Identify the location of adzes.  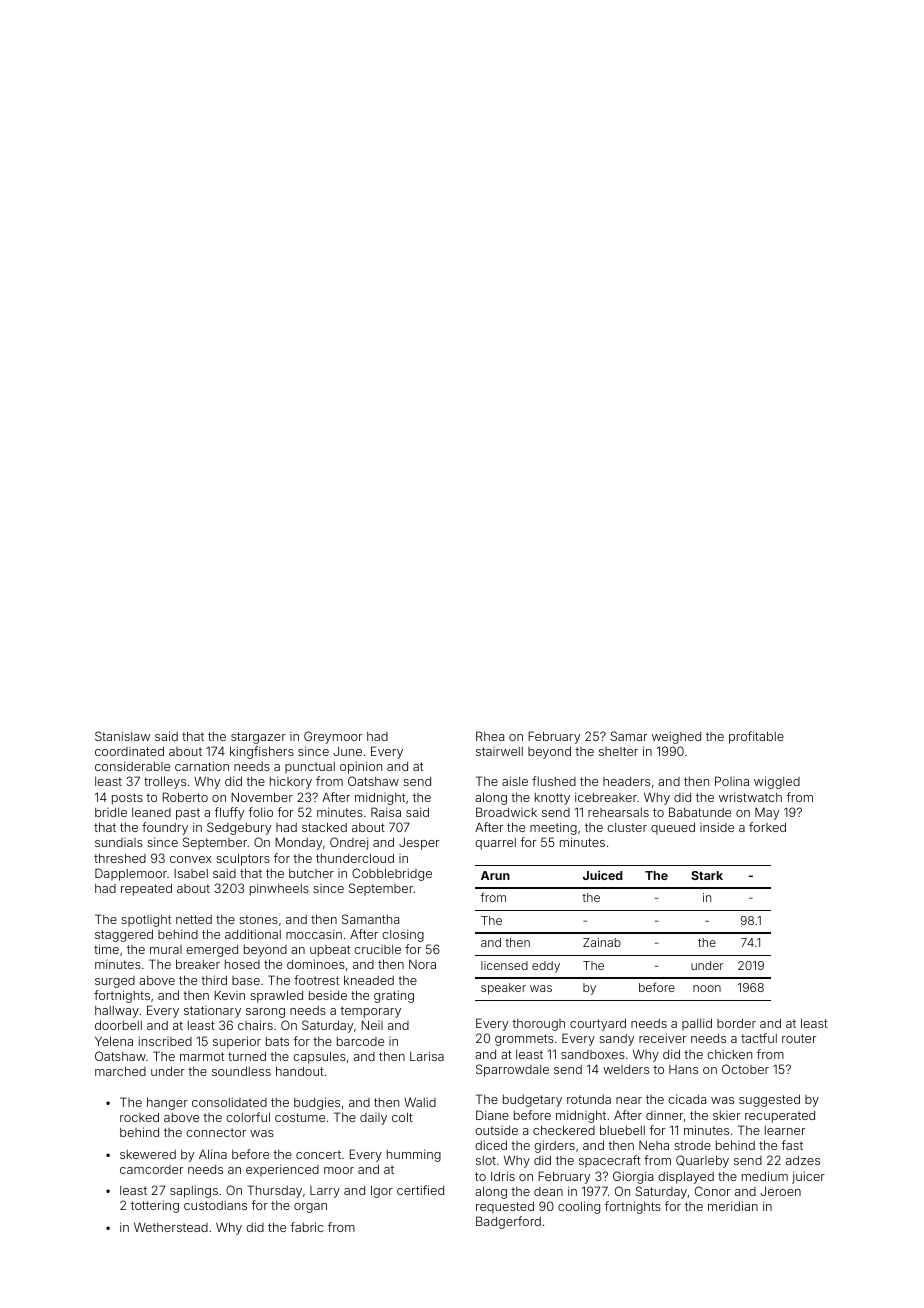
(803, 1160).
